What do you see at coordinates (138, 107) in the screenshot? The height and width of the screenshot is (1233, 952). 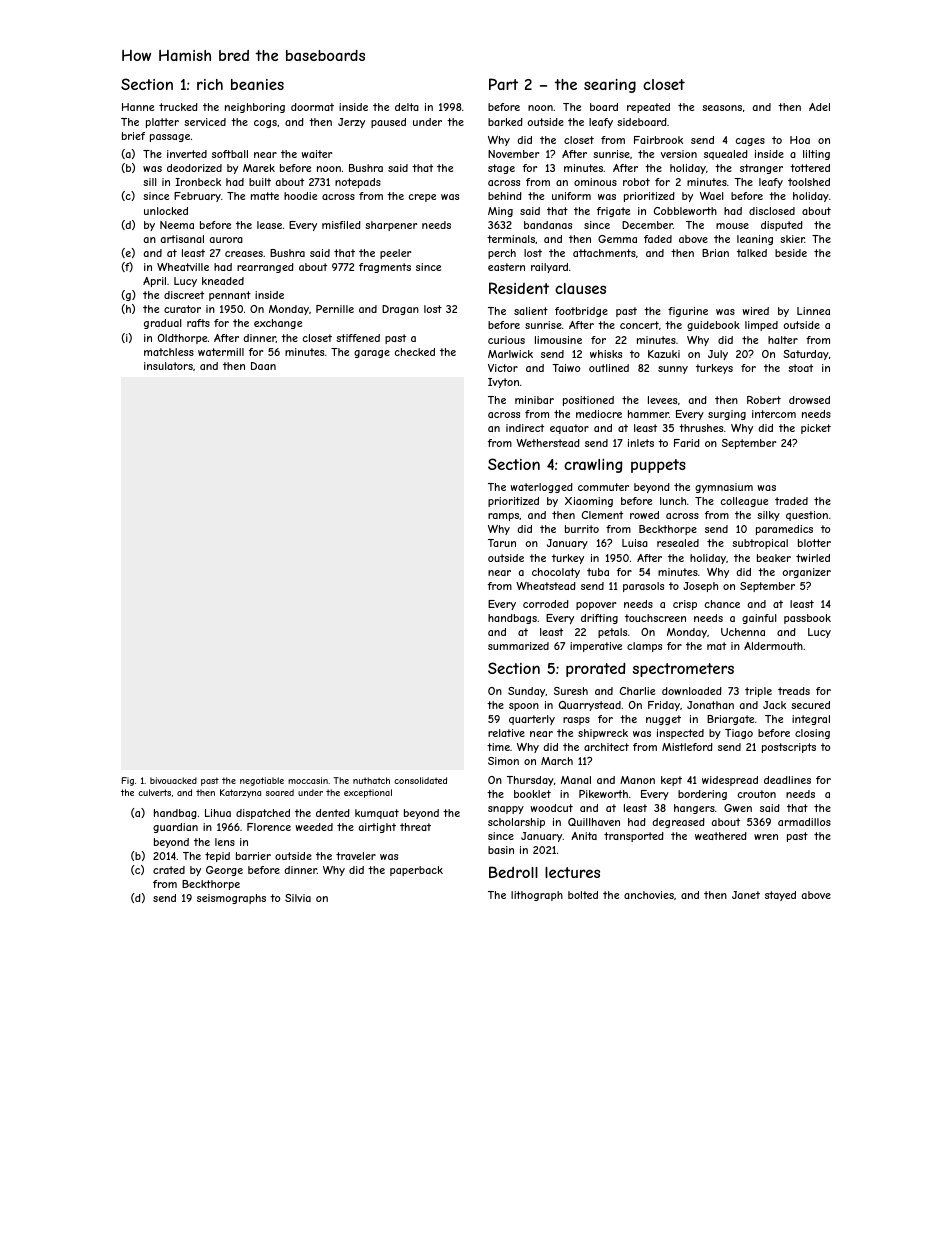 I see `Hanne` at bounding box center [138, 107].
